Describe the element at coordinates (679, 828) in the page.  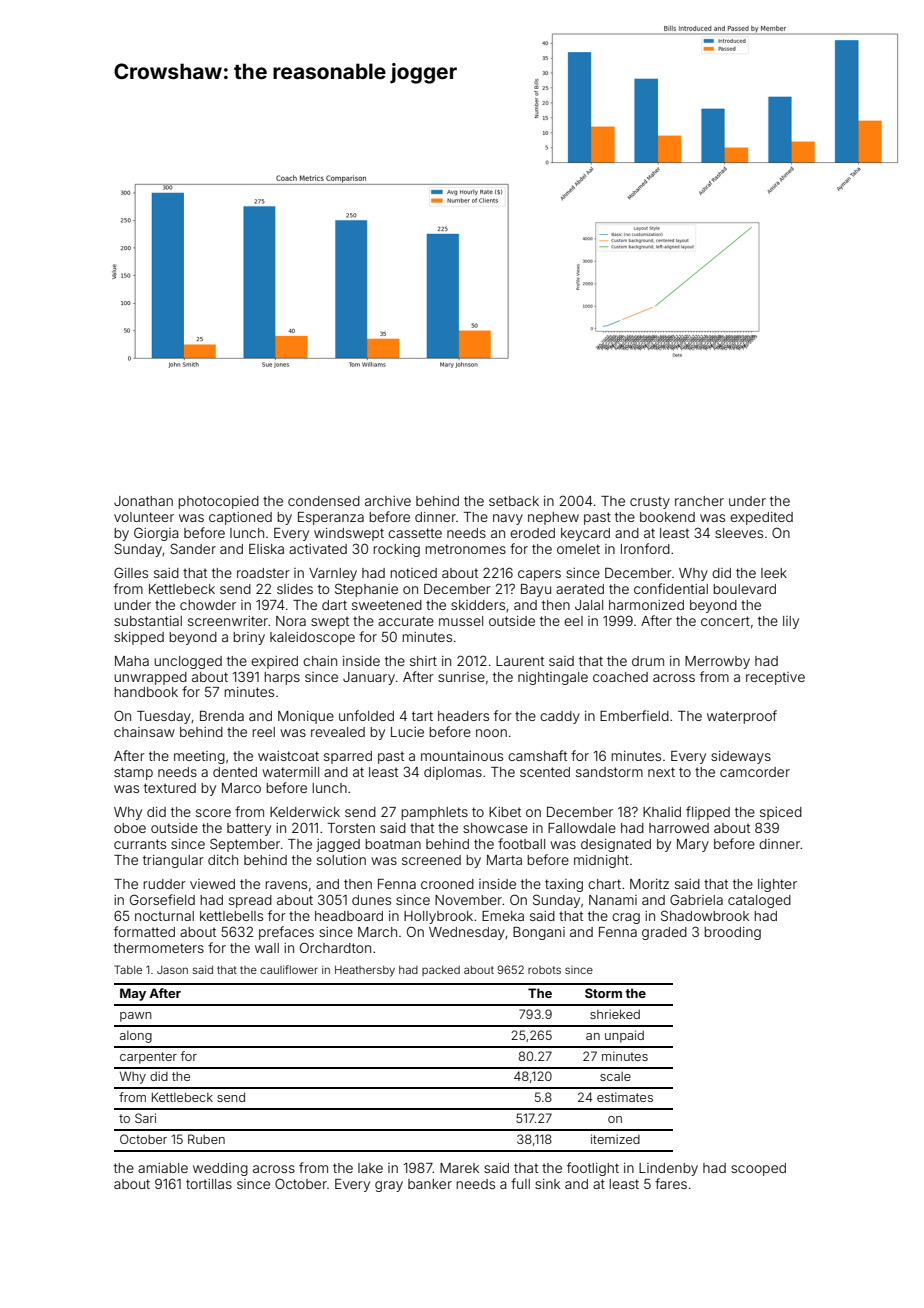
I see `harrowed` at that location.
